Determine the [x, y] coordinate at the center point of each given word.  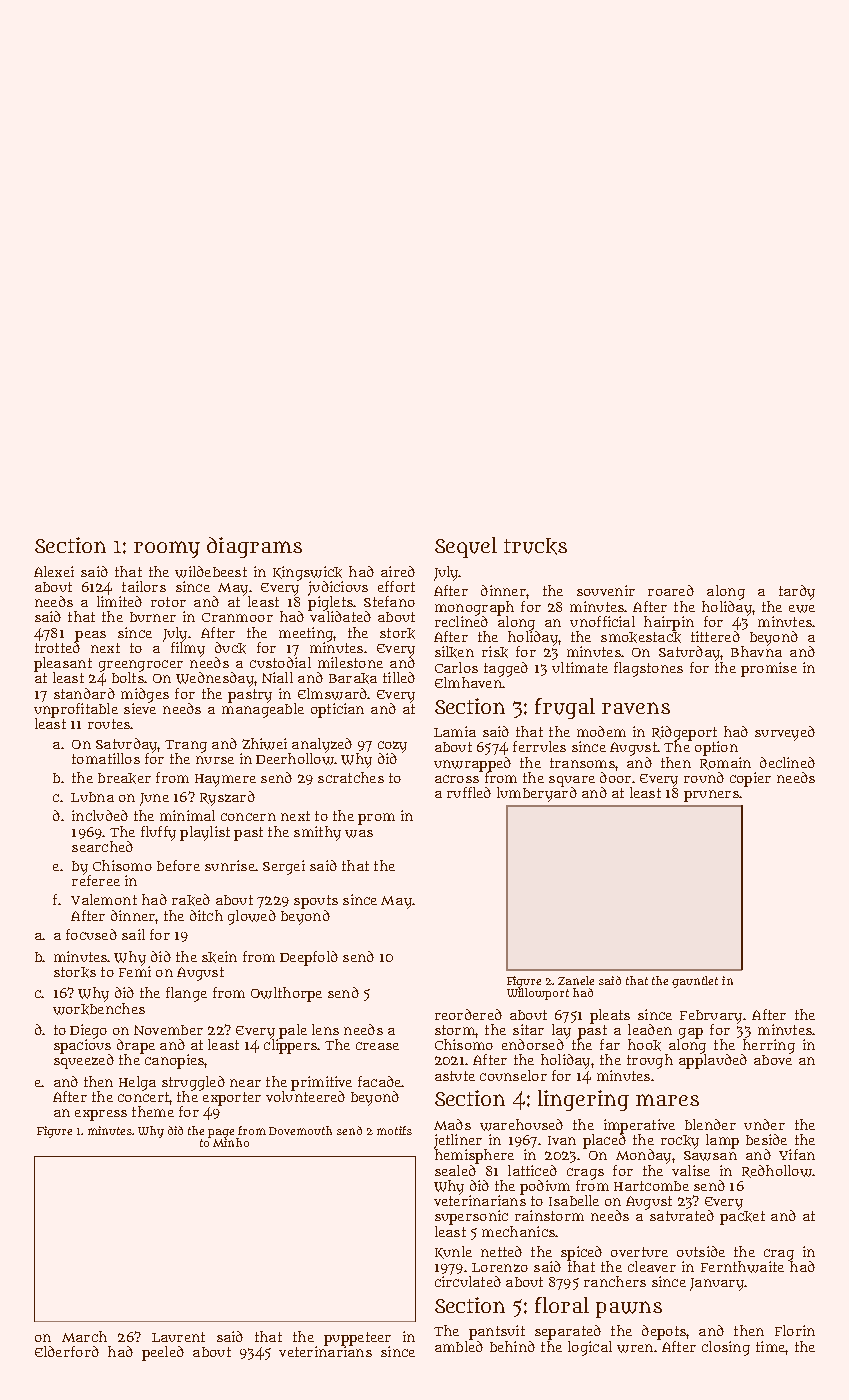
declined [787, 762]
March [84, 1336]
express [101, 1115]
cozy [392, 747]
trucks [535, 546]
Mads [452, 1124]
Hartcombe [651, 1186]
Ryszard [227, 798]
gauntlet [695, 982]
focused [91, 934]
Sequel [466, 547]
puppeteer [357, 1339]
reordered [468, 1014]
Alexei [54, 571]
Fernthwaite [742, 1267]
